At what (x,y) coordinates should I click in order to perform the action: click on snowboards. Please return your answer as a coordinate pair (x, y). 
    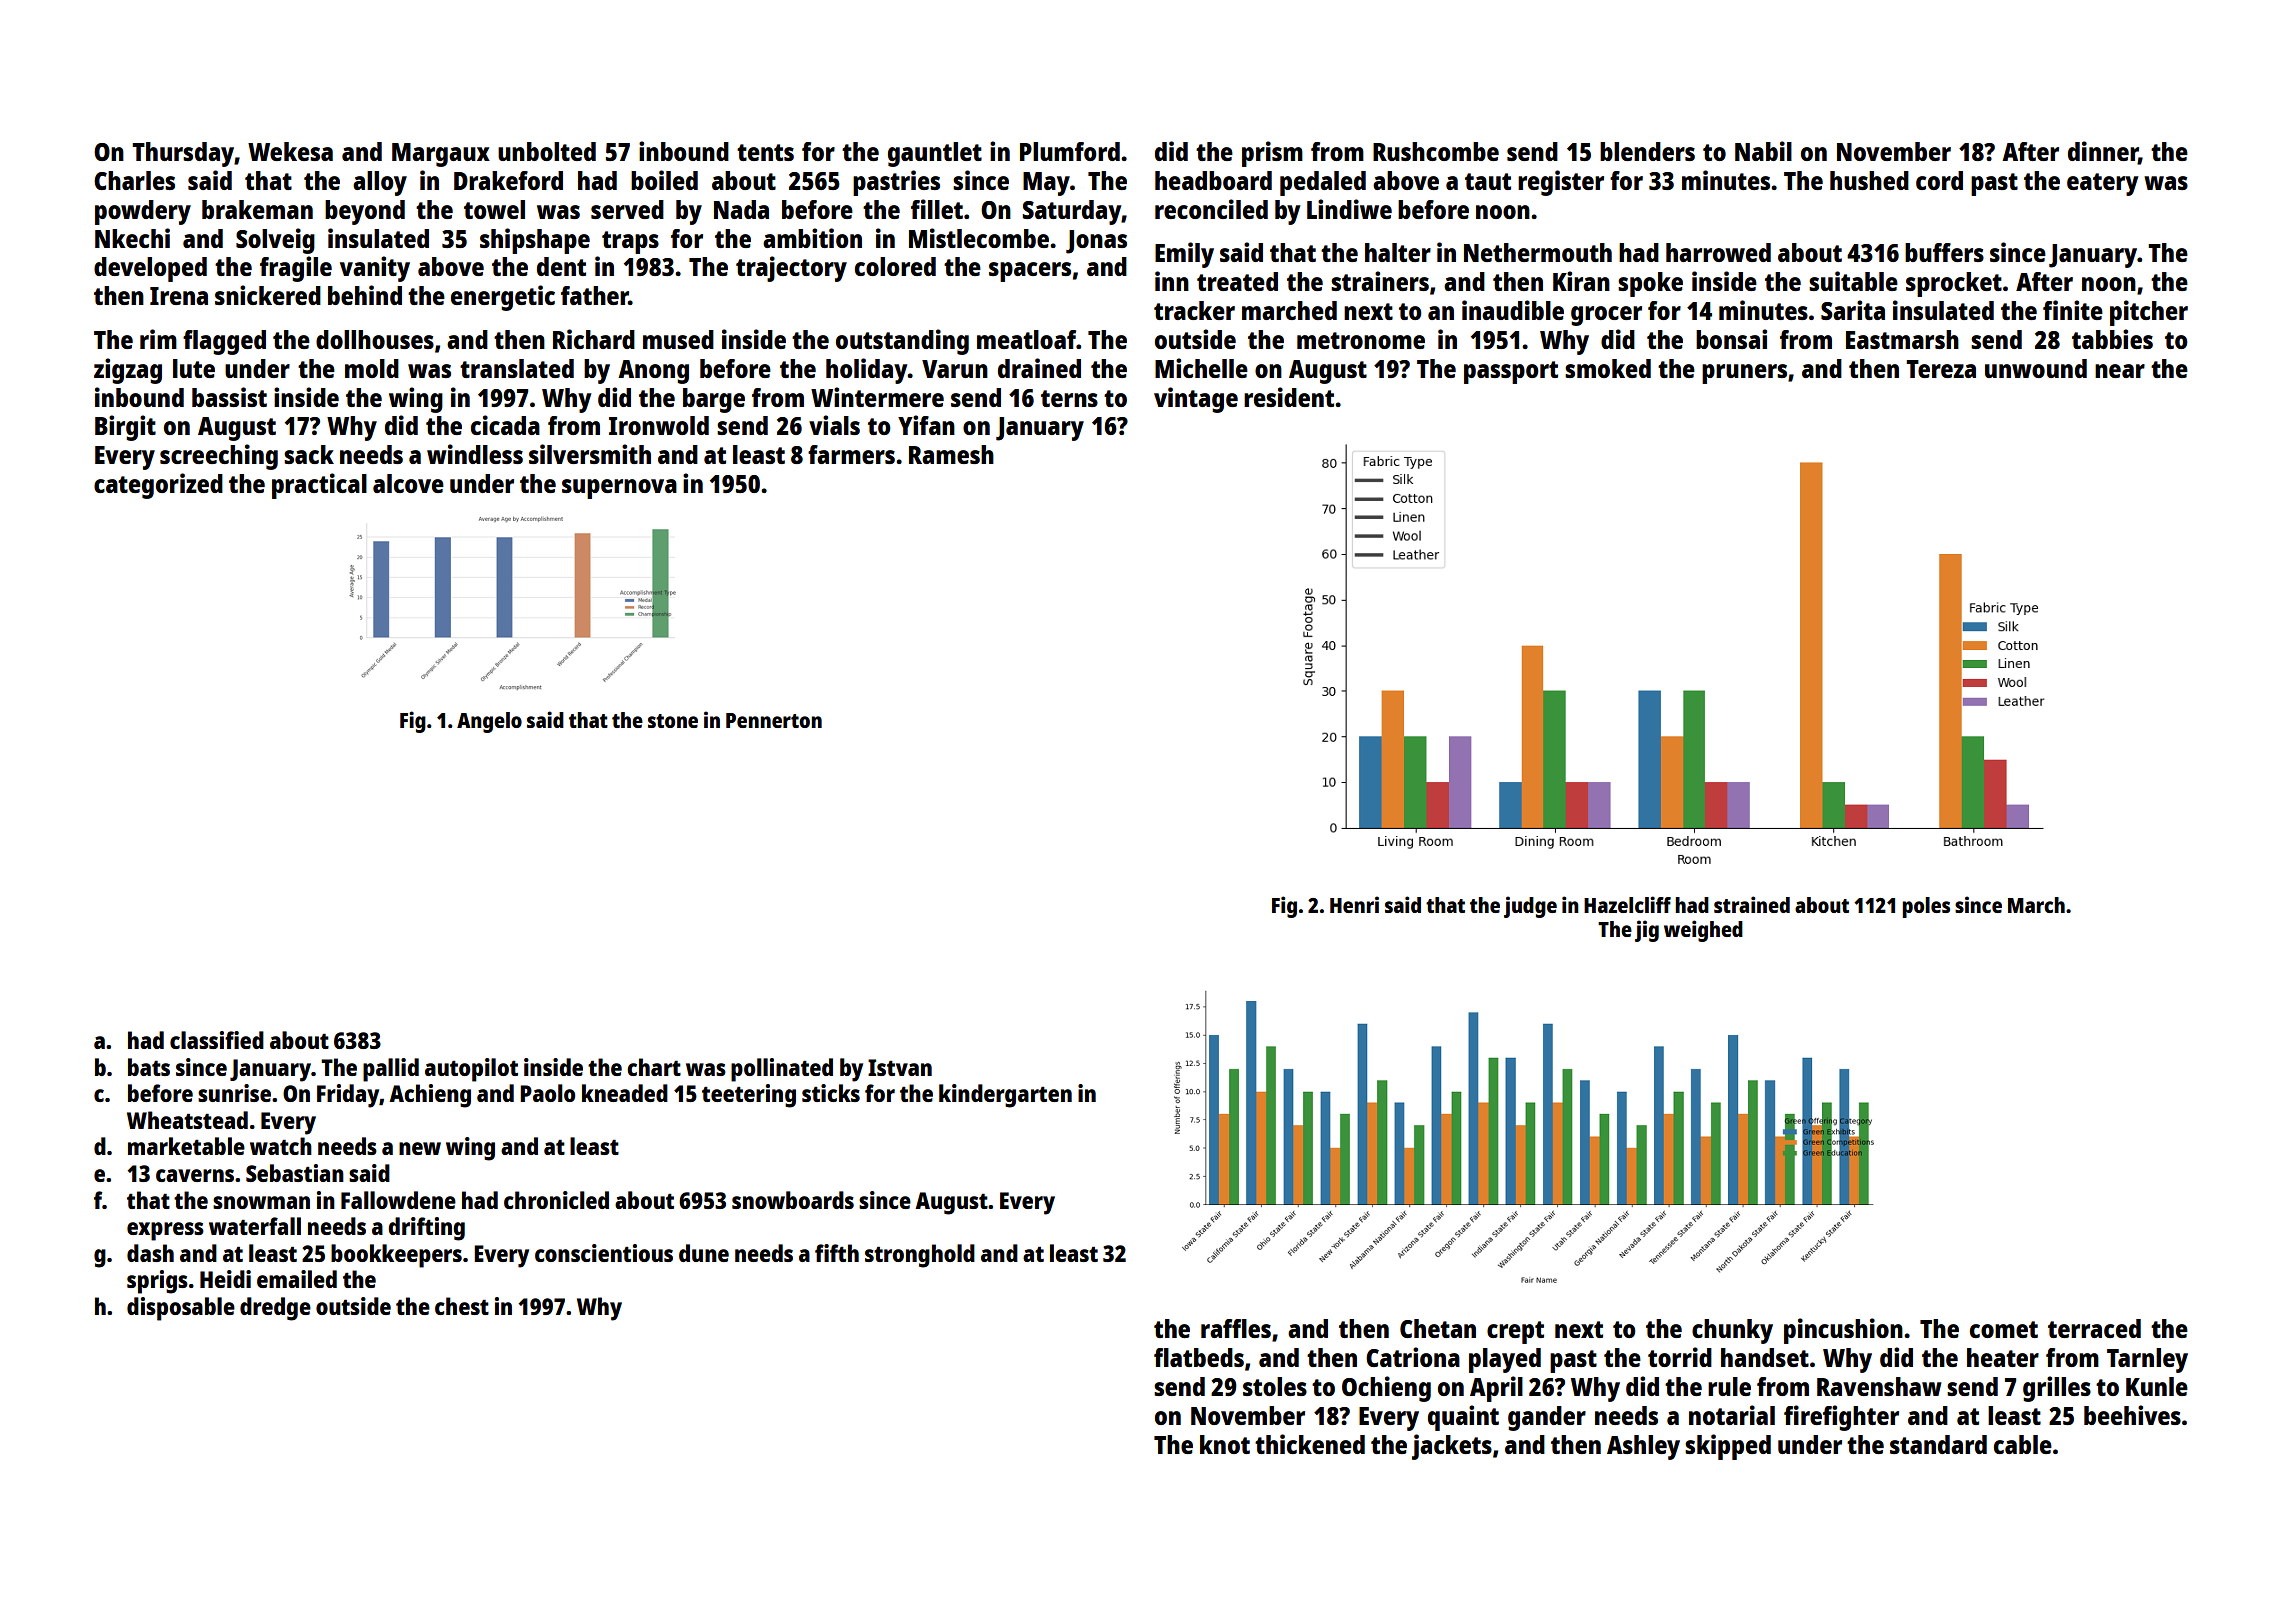
    Looking at the image, I should click on (793, 1200).
